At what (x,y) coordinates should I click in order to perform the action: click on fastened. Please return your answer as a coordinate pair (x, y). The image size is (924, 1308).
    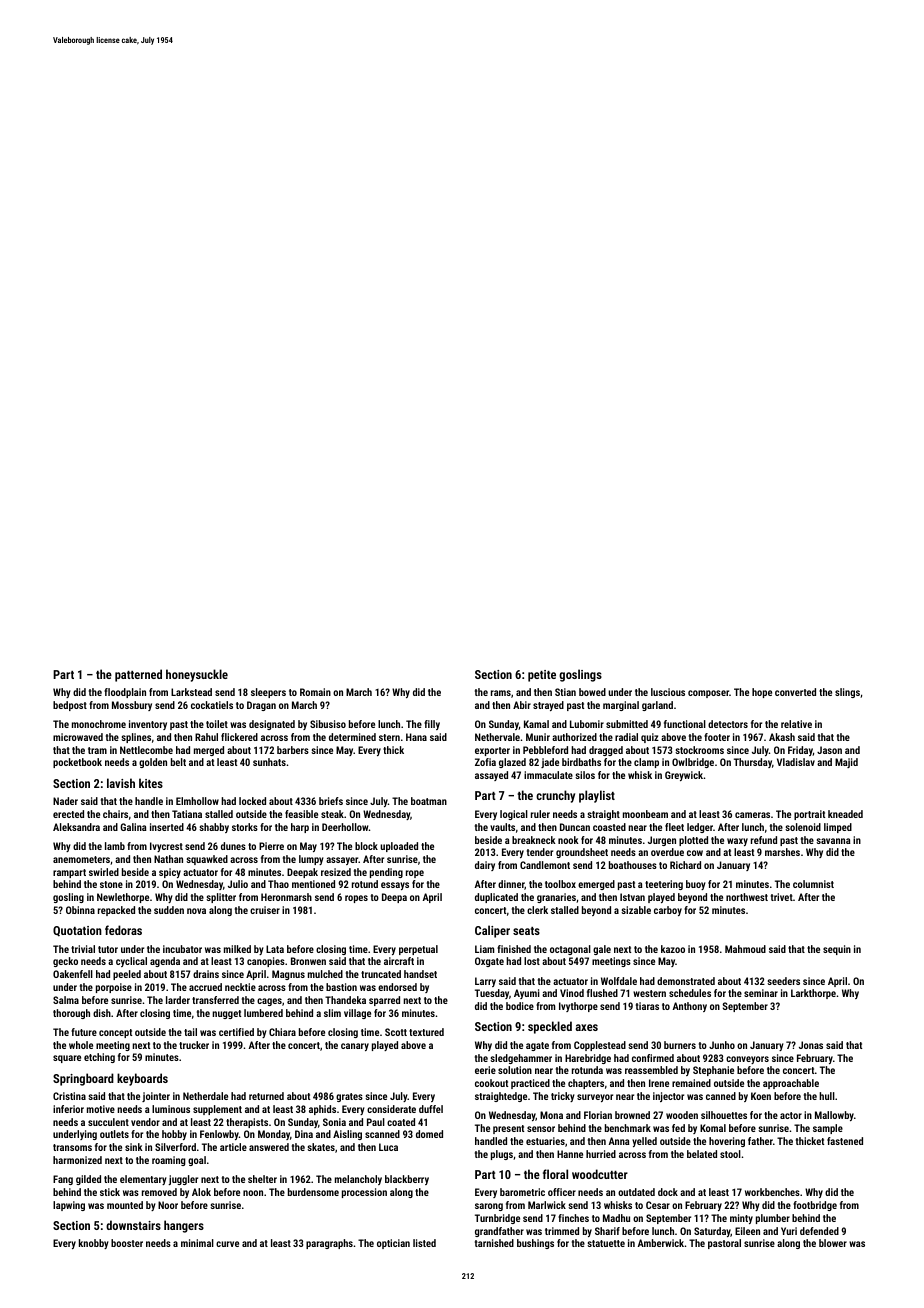
    Looking at the image, I should click on (845, 1141).
